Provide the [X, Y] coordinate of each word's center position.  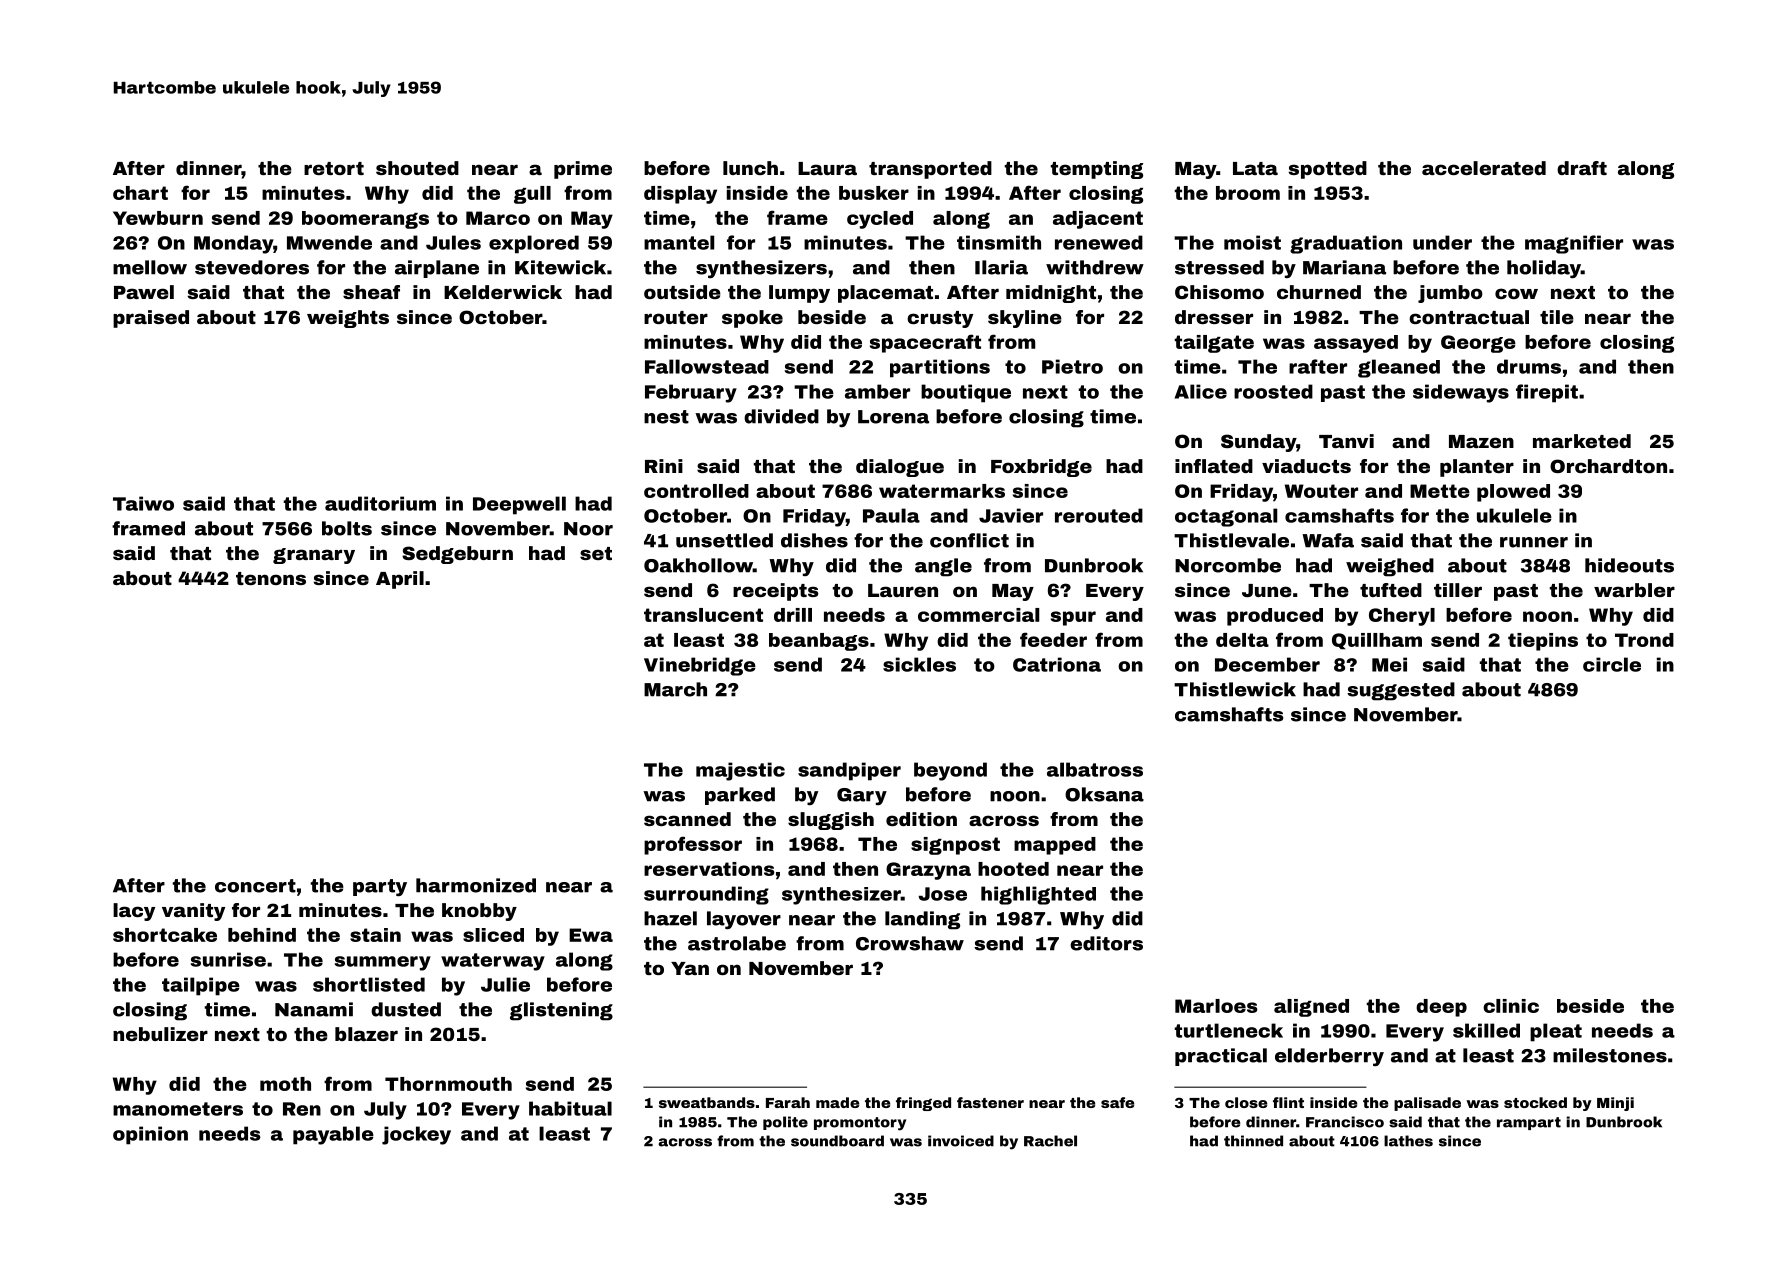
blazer [366, 1034]
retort [334, 168]
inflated [1214, 466]
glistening [561, 1011]
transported [930, 170]
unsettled [724, 540]
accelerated [1484, 168]
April [400, 580]
